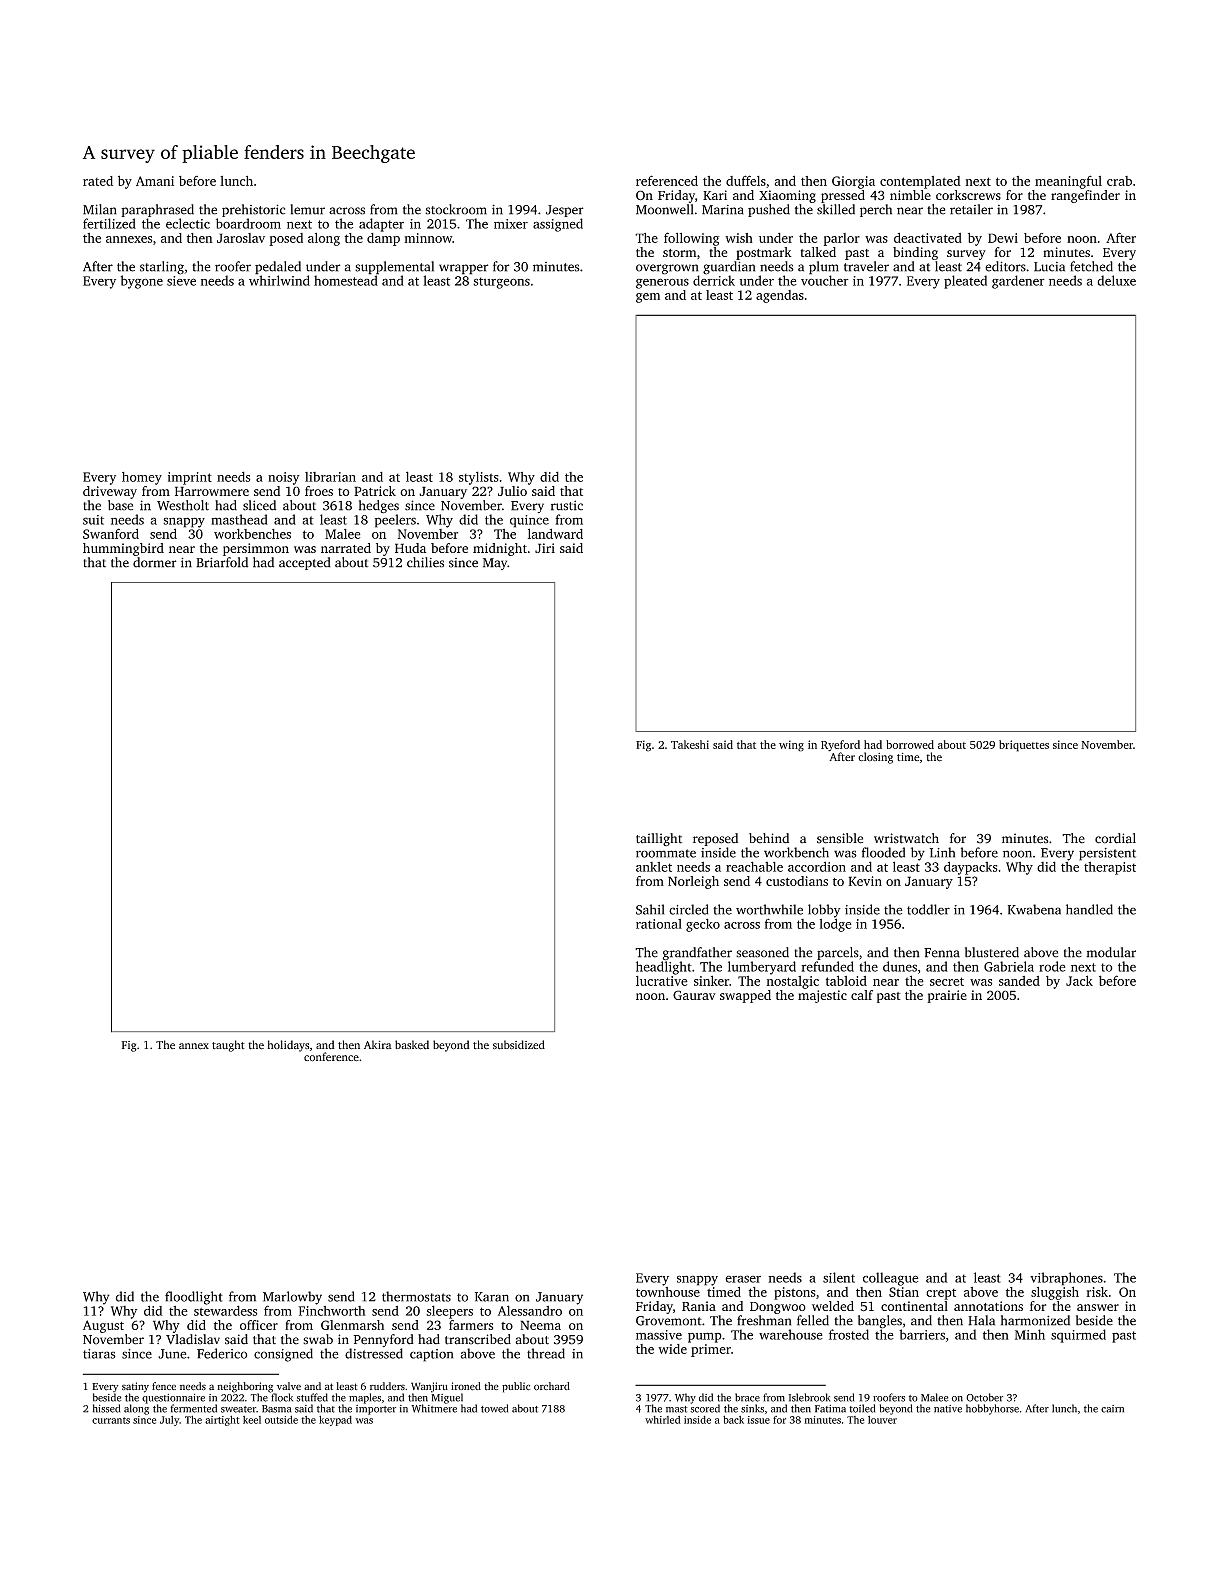 The width and height of the page is (1219, 1578). What do you see at coordinates (1110, 868) in the page?
I see `therapist` at bounding box center [1110, 868].
